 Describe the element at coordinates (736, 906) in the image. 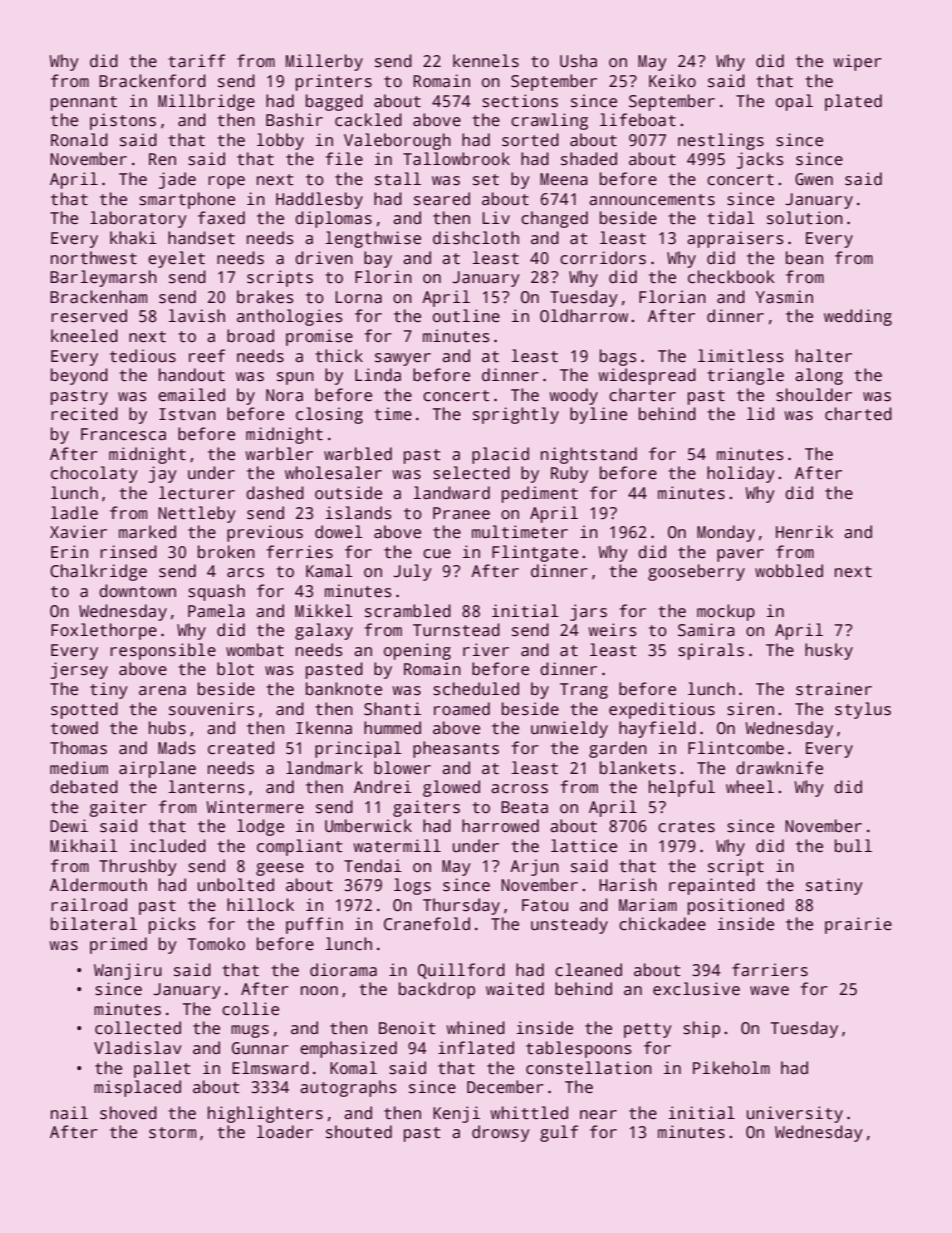

I see `positioned` at that location.
